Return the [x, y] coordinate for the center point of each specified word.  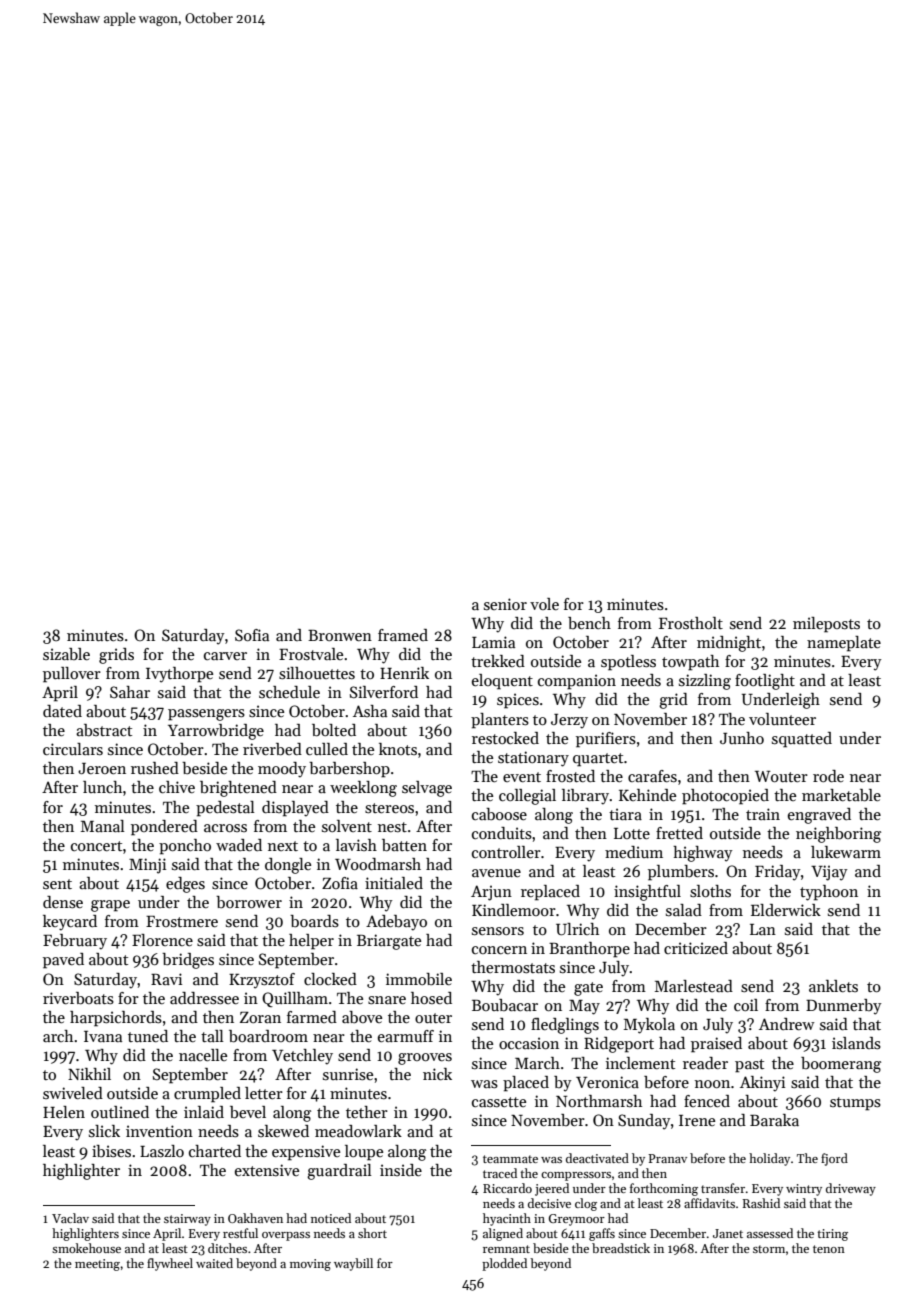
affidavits [709, 1203]
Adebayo [396, 923]
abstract [104, 730]
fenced [707, 1101]
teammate [510, 1159]
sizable [66, 654]
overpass [286, 1236]
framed [403, 635]
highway [703, 854]
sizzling [705, 682]
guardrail [339, 1172]
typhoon [829, 893]
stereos [389, 808]
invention [159, 1131]
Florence [162, 940]
